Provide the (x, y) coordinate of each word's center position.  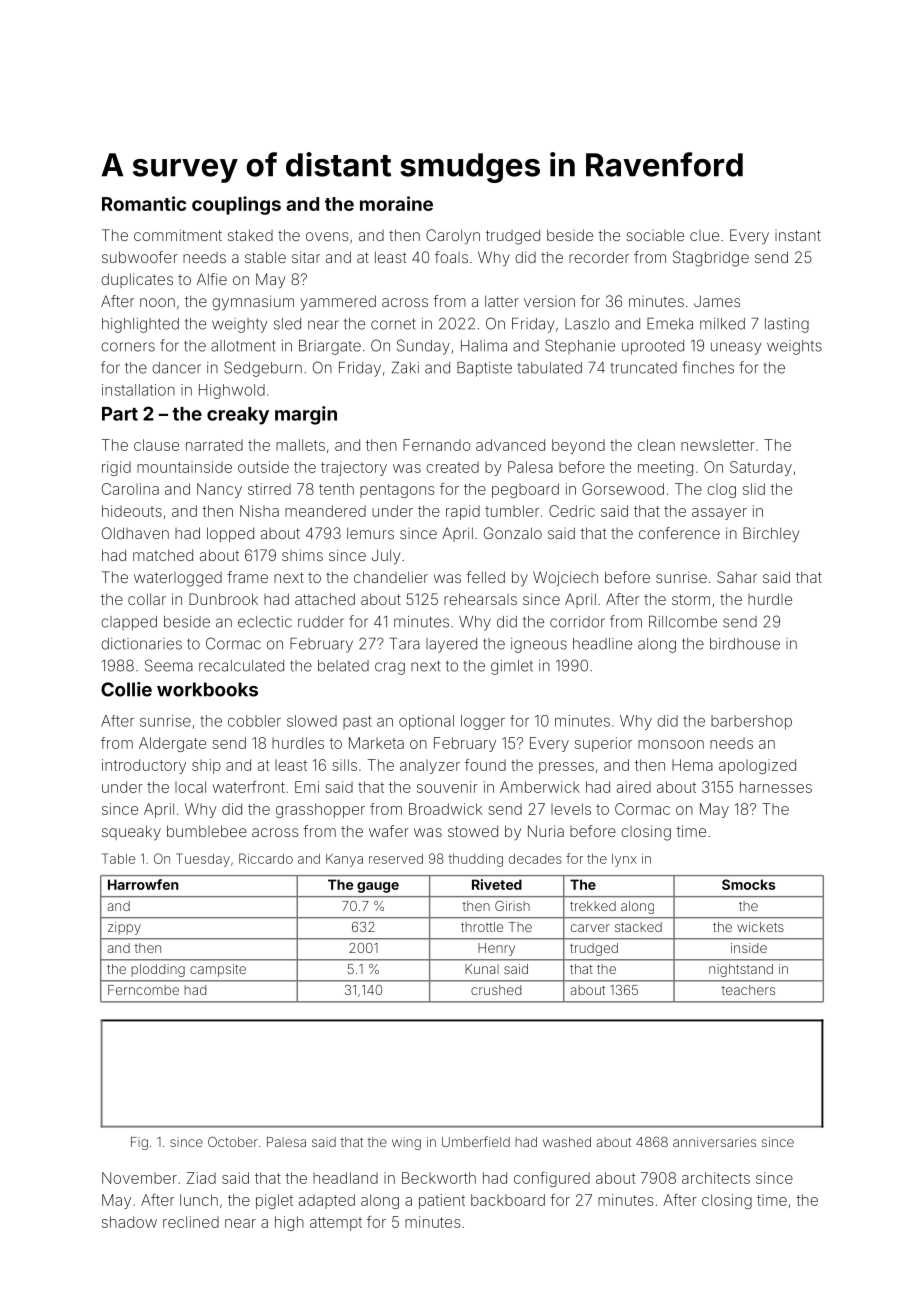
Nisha (259, 511)
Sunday (423, 347)
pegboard (525, 490)
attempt (336, 1224)
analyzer (430, 766)
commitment (178, 235)
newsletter (718, 445)
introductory (144, 766)
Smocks (748, 884)
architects (716, 1178)
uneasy (736, 348)
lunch (199, 1200)
